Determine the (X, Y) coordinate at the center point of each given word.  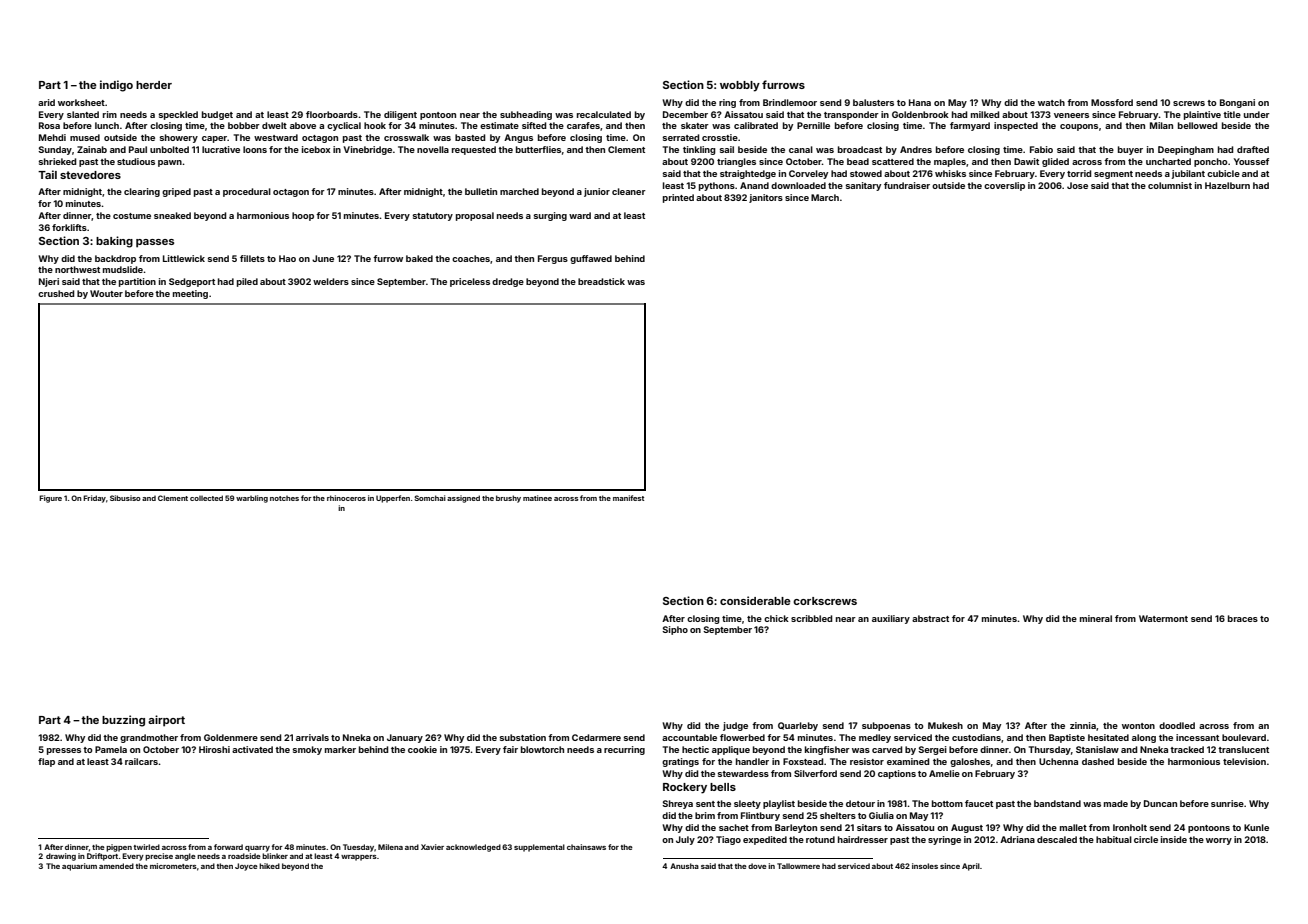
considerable (755, 600)
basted (470, 137)
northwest (77, 269)
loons (255, 149)
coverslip (1004, 186)
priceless (470, 282)
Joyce (246, 867)
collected (206, 498)
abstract (930, 618)
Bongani (1237, 103)
